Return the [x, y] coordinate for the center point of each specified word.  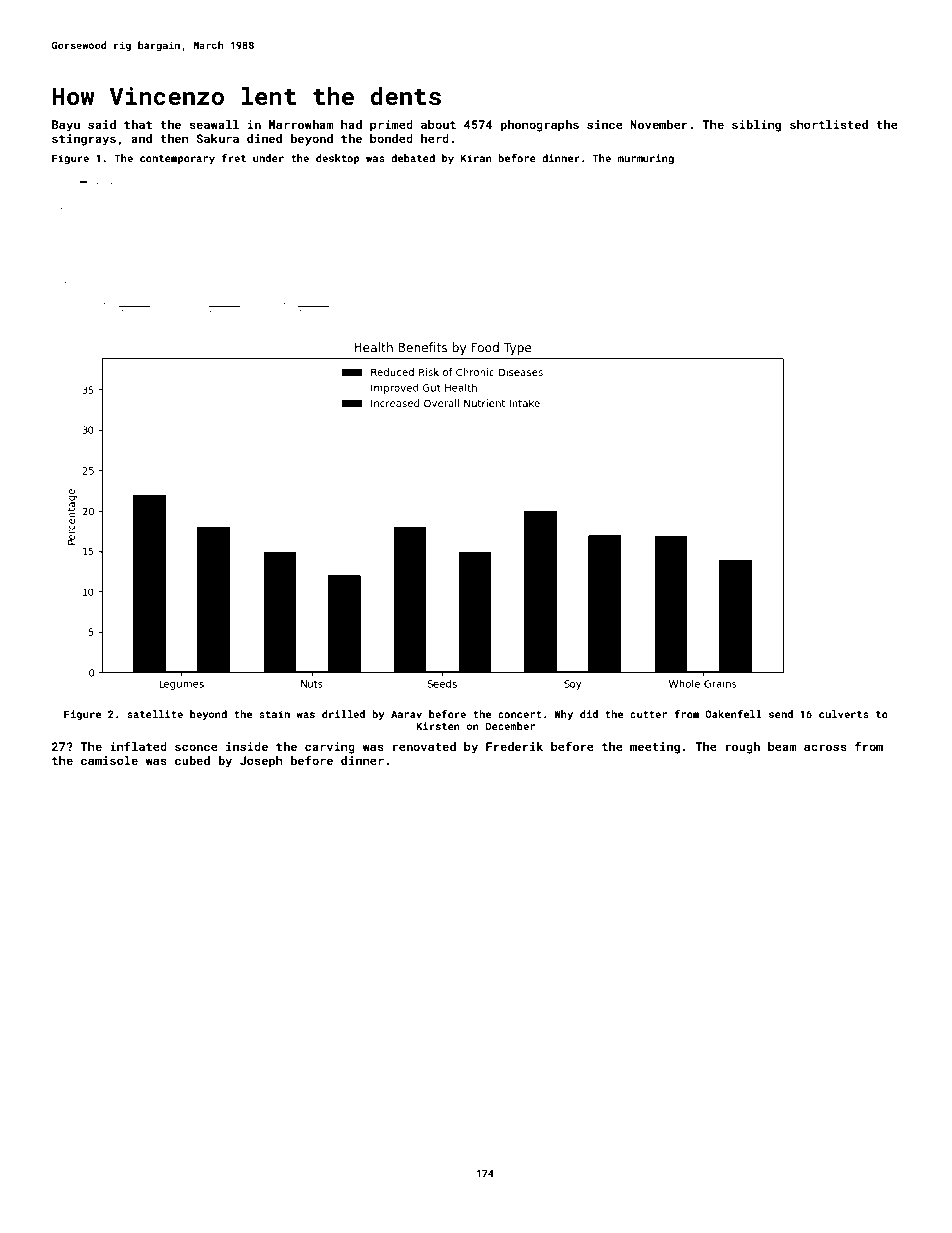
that [138, 124]
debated [413, 158]
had [351, 124]
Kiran [476, 158]
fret [234, 158]
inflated [138, 746]
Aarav [406, 714]
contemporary [177, 159]
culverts [844, 714]
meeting [655, 748]
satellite [155, 714]
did [589, 714]
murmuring [646, 159]
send [781, 714]
